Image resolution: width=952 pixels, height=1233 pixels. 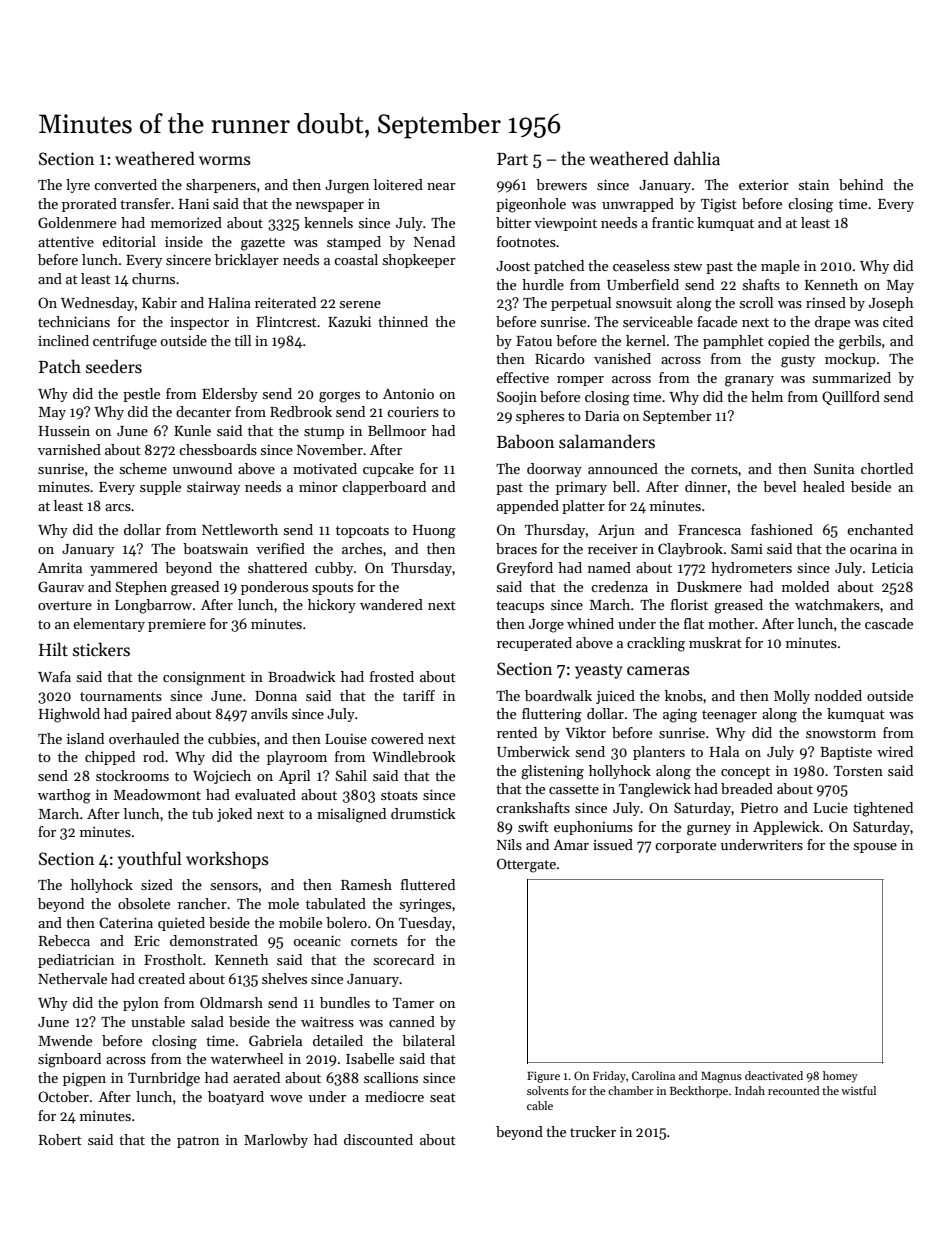 What do you see at coordinates (861, 184) in the page?
I see `behind` at bounding box center [861, 184].
